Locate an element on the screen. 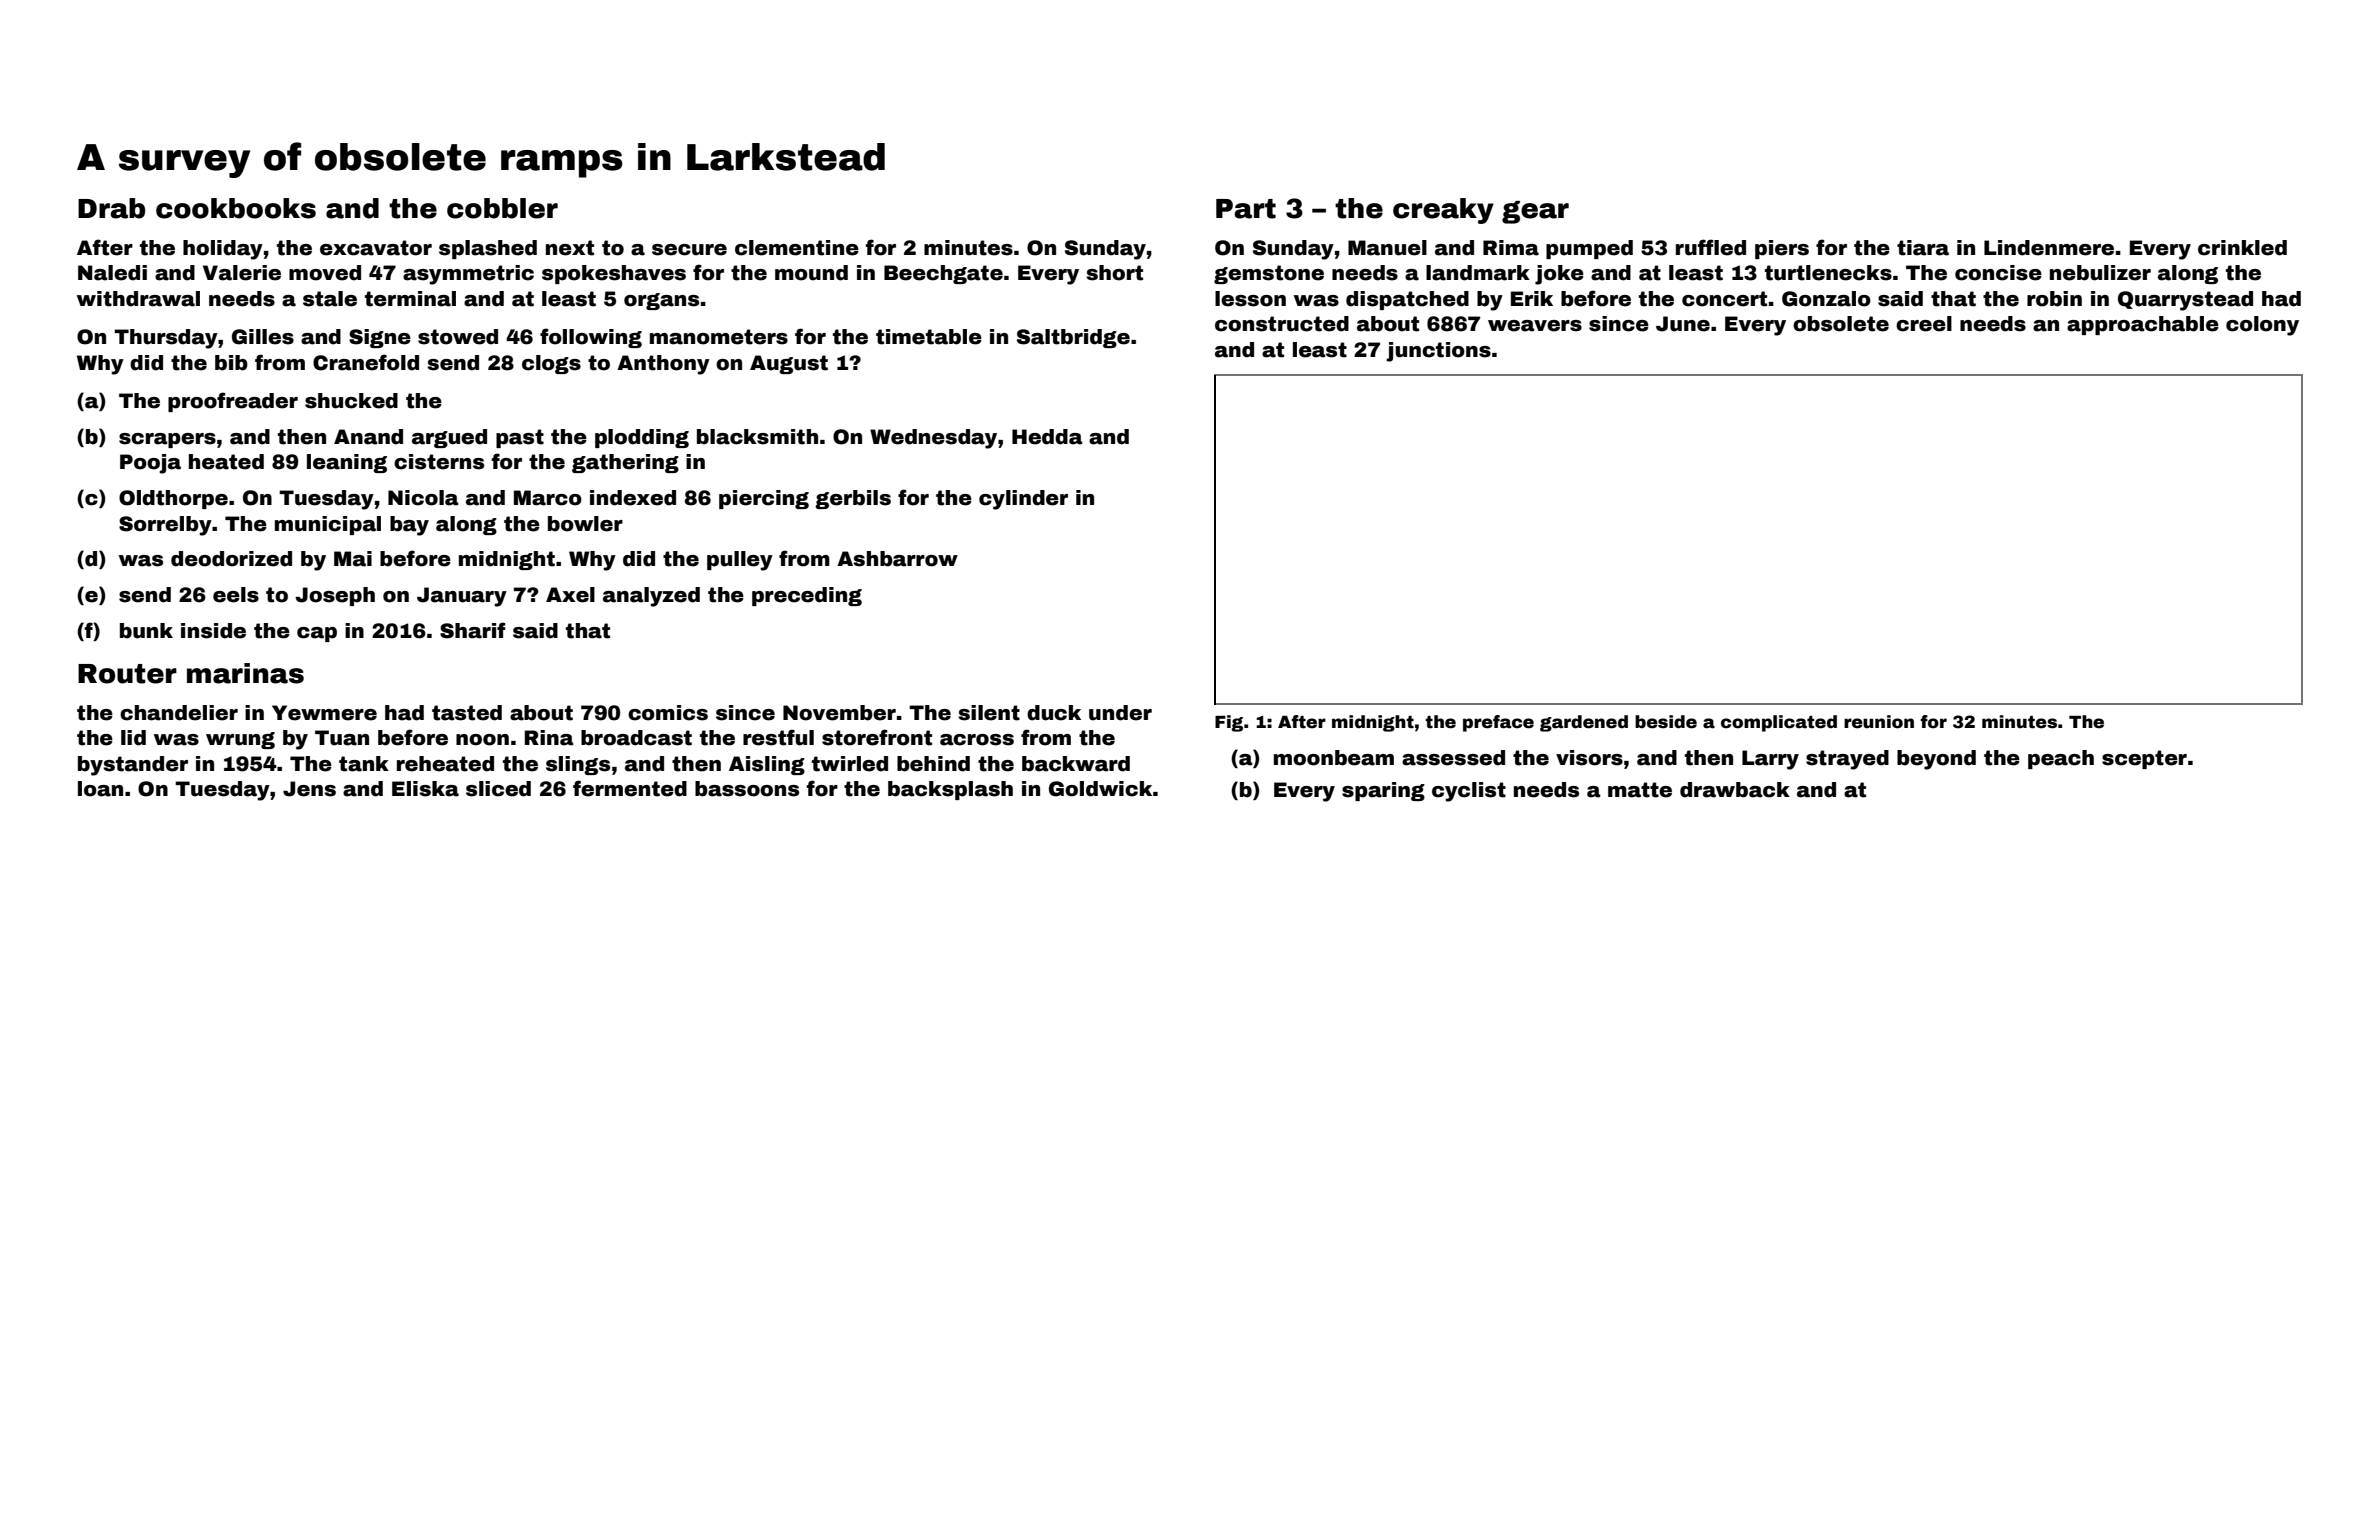 The image size is (2380, 1540). cobbler is located at coordinates (502, 208).
